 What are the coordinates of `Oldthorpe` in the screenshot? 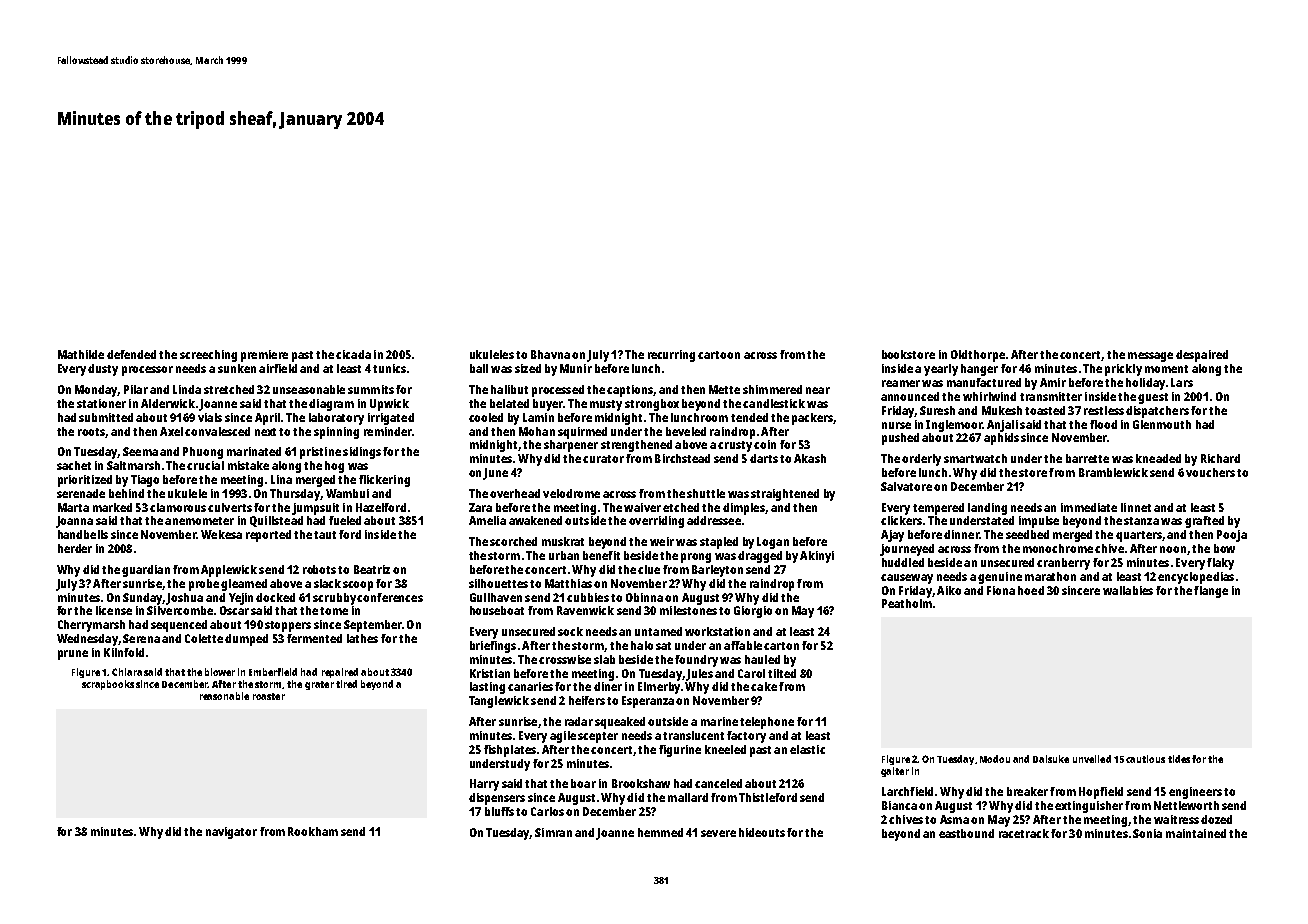 It's located at (978, 356).
